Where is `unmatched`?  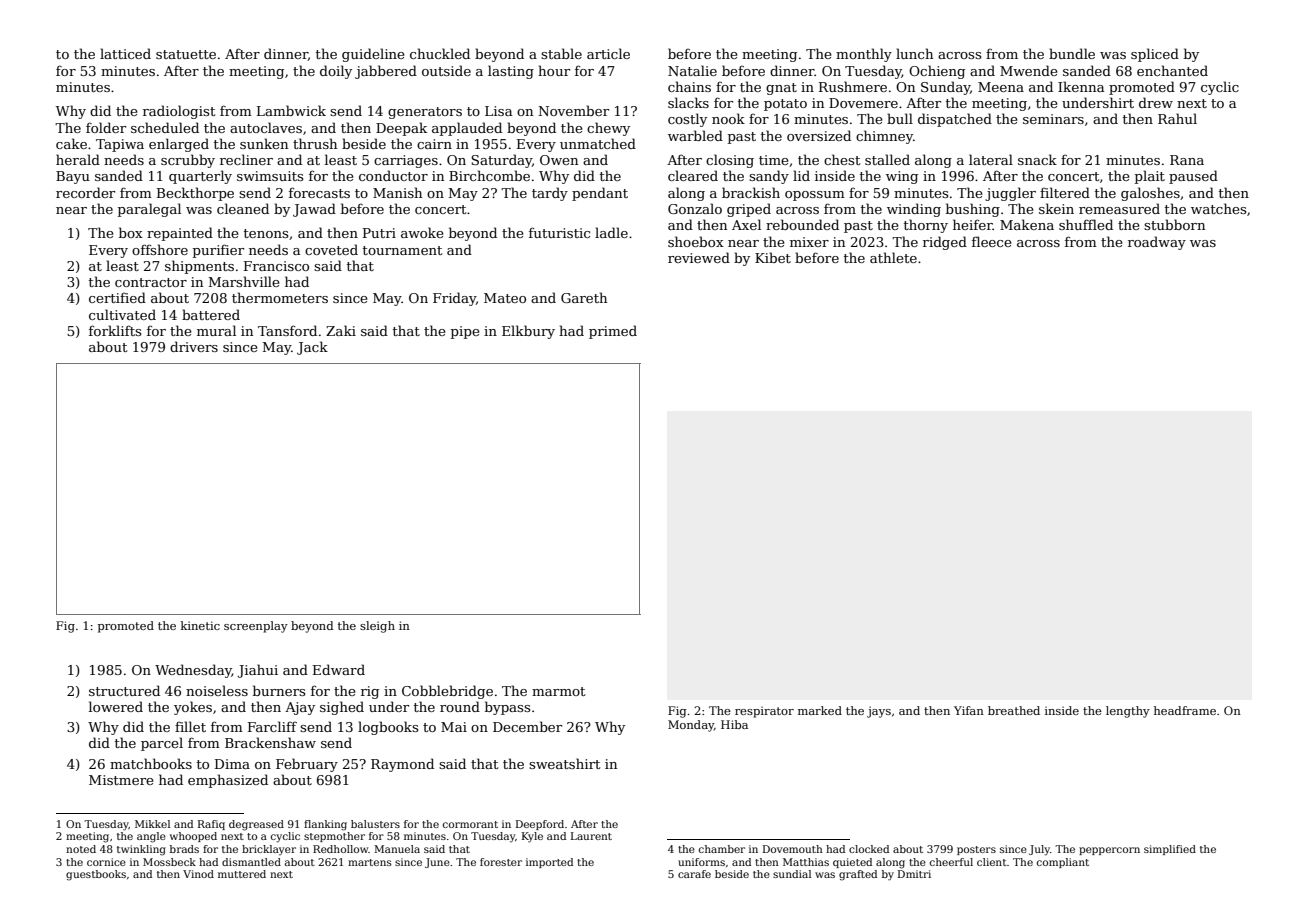
unmatched is located at coordinates (598, 143).
